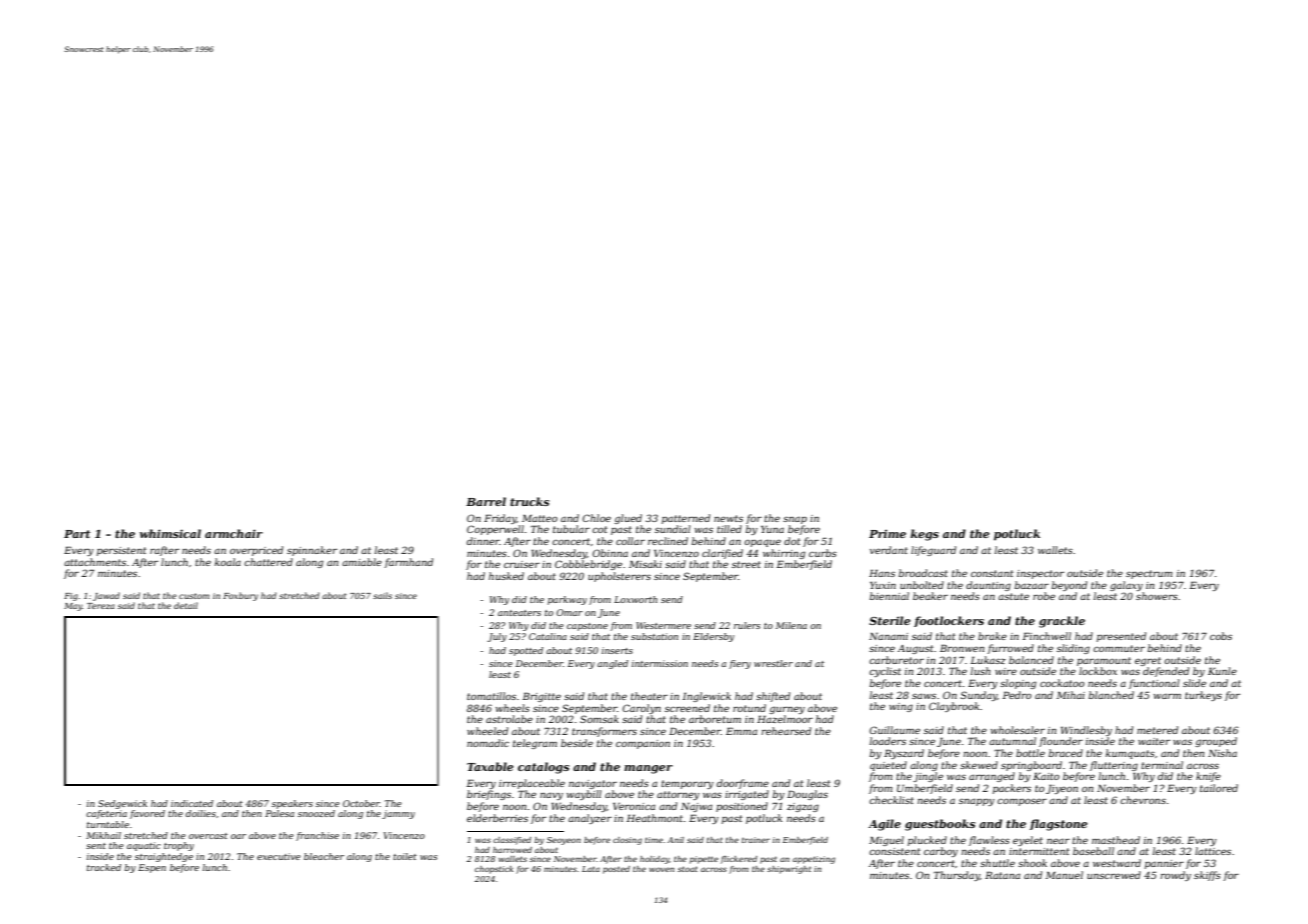 The height and width of the screenshot is (924, 1308). I want to click on flagstone, so click(1059, 825).
